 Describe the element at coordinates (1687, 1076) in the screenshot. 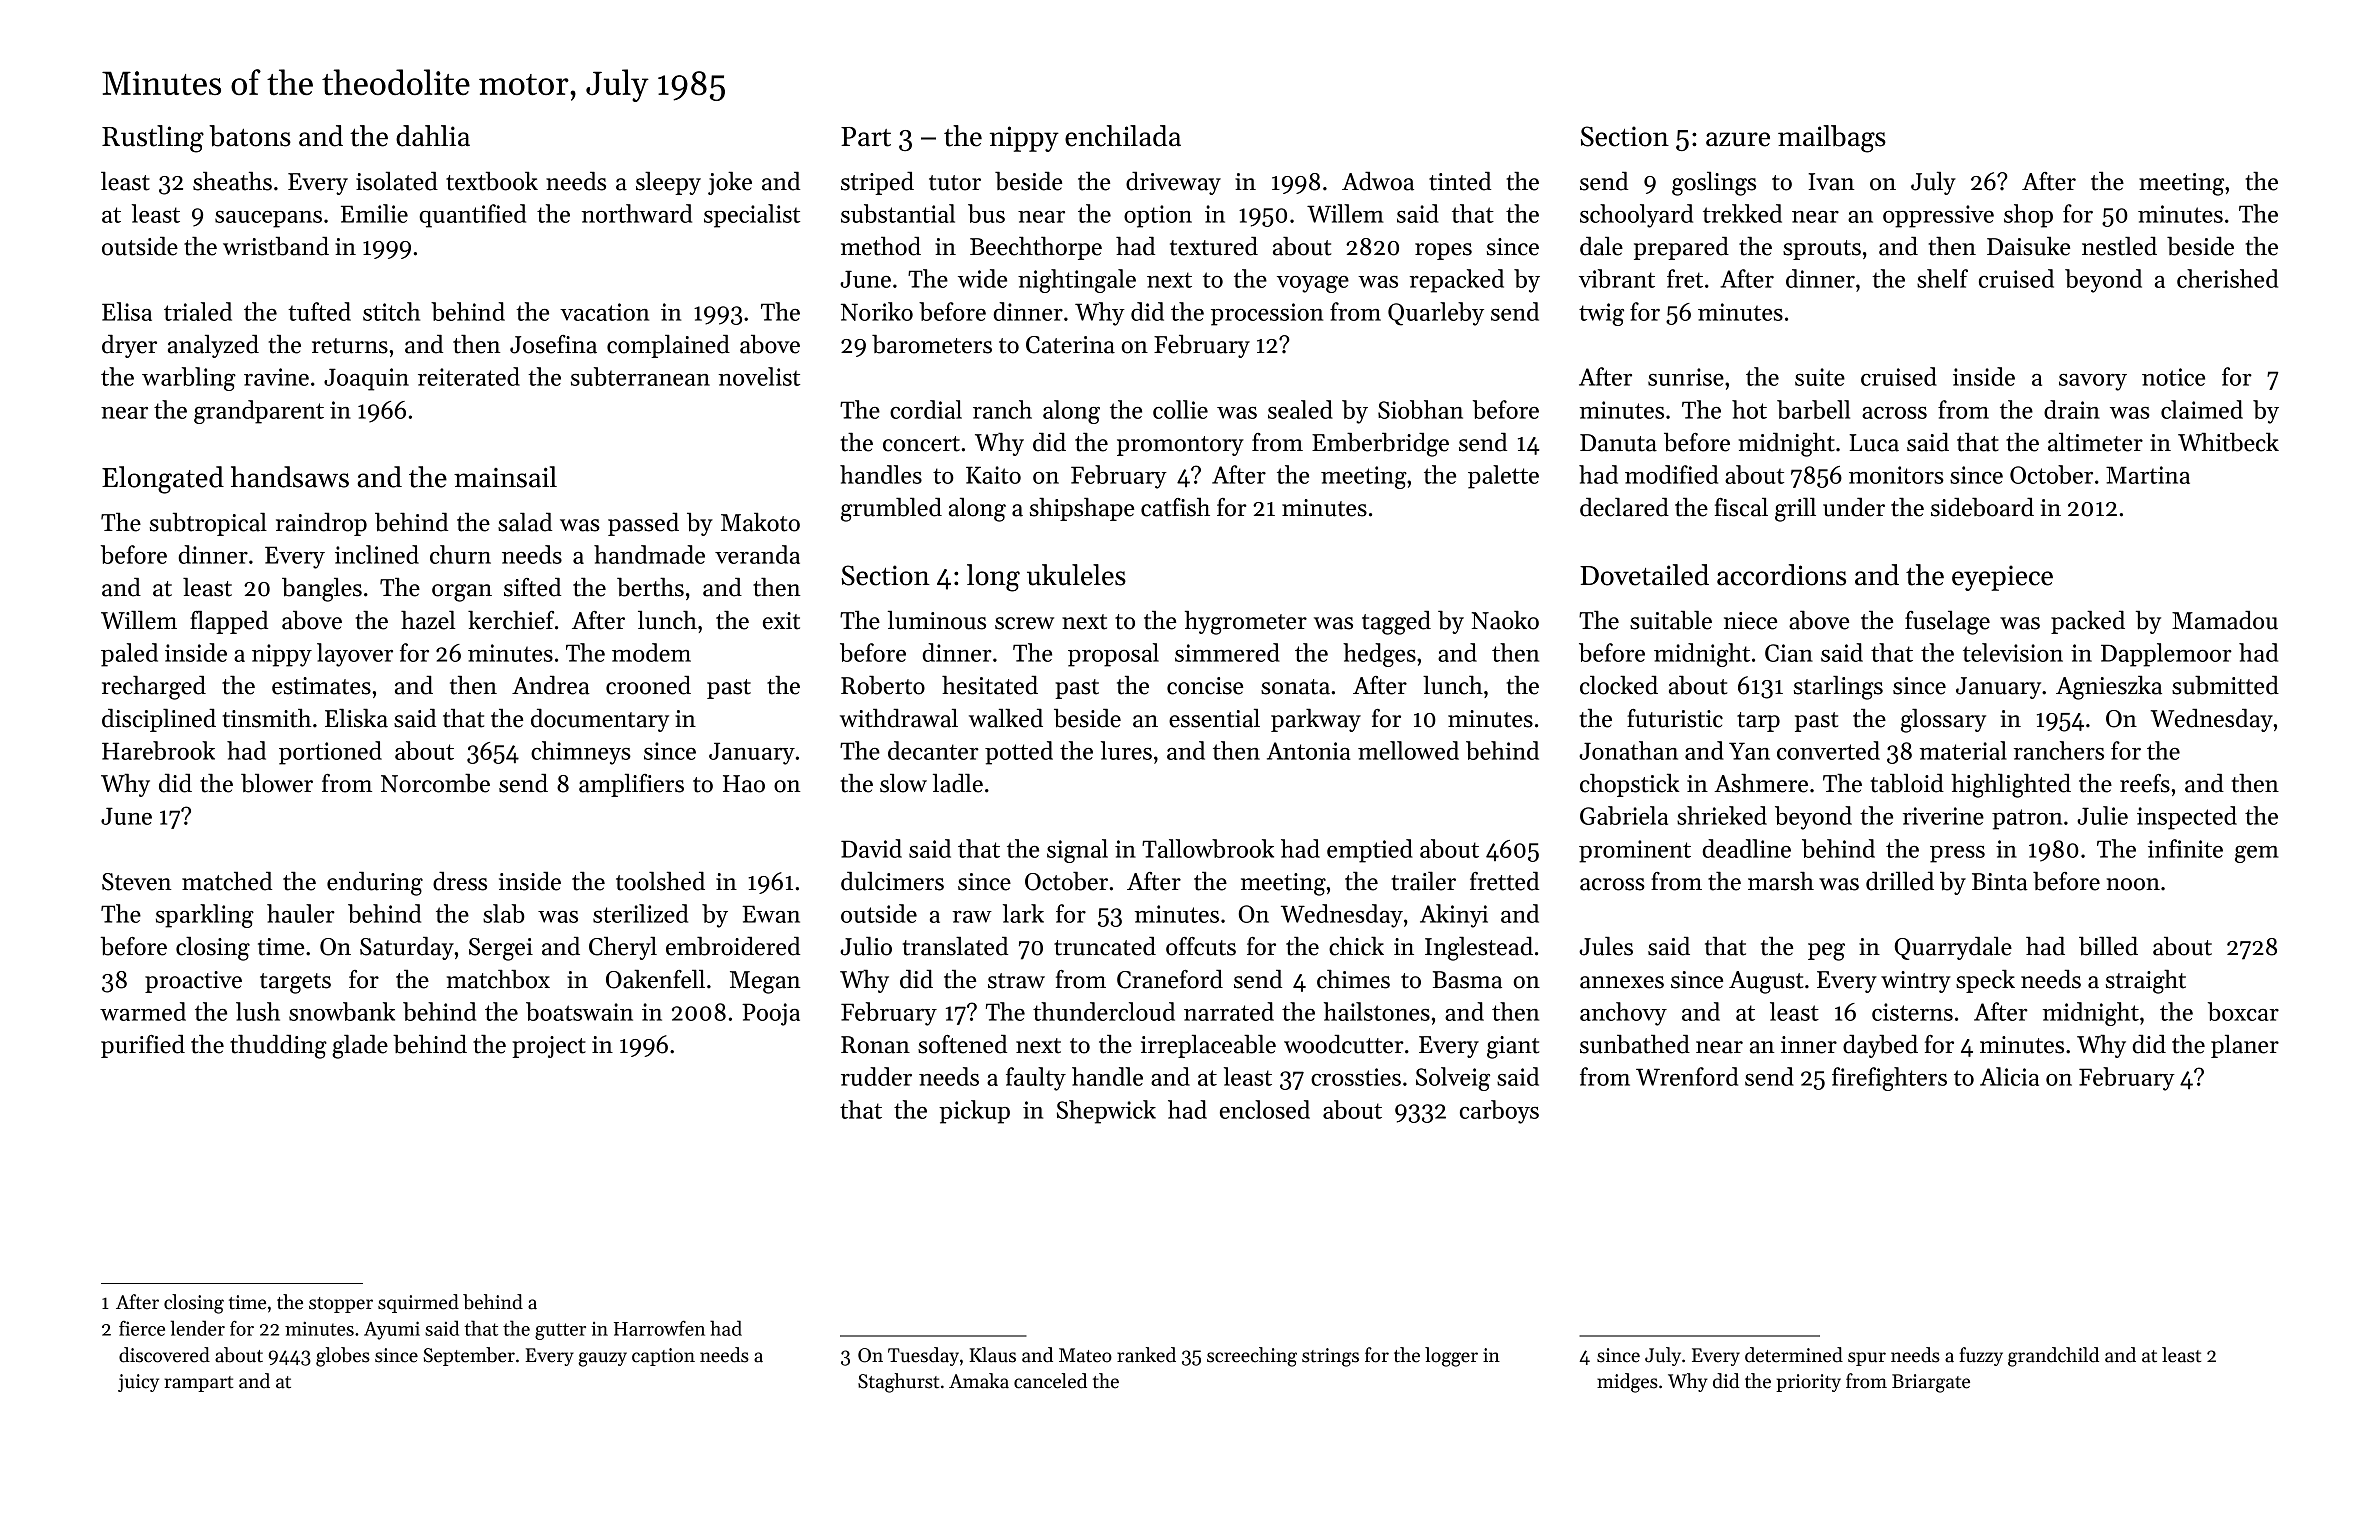

I see `Wrenford` at that location.
